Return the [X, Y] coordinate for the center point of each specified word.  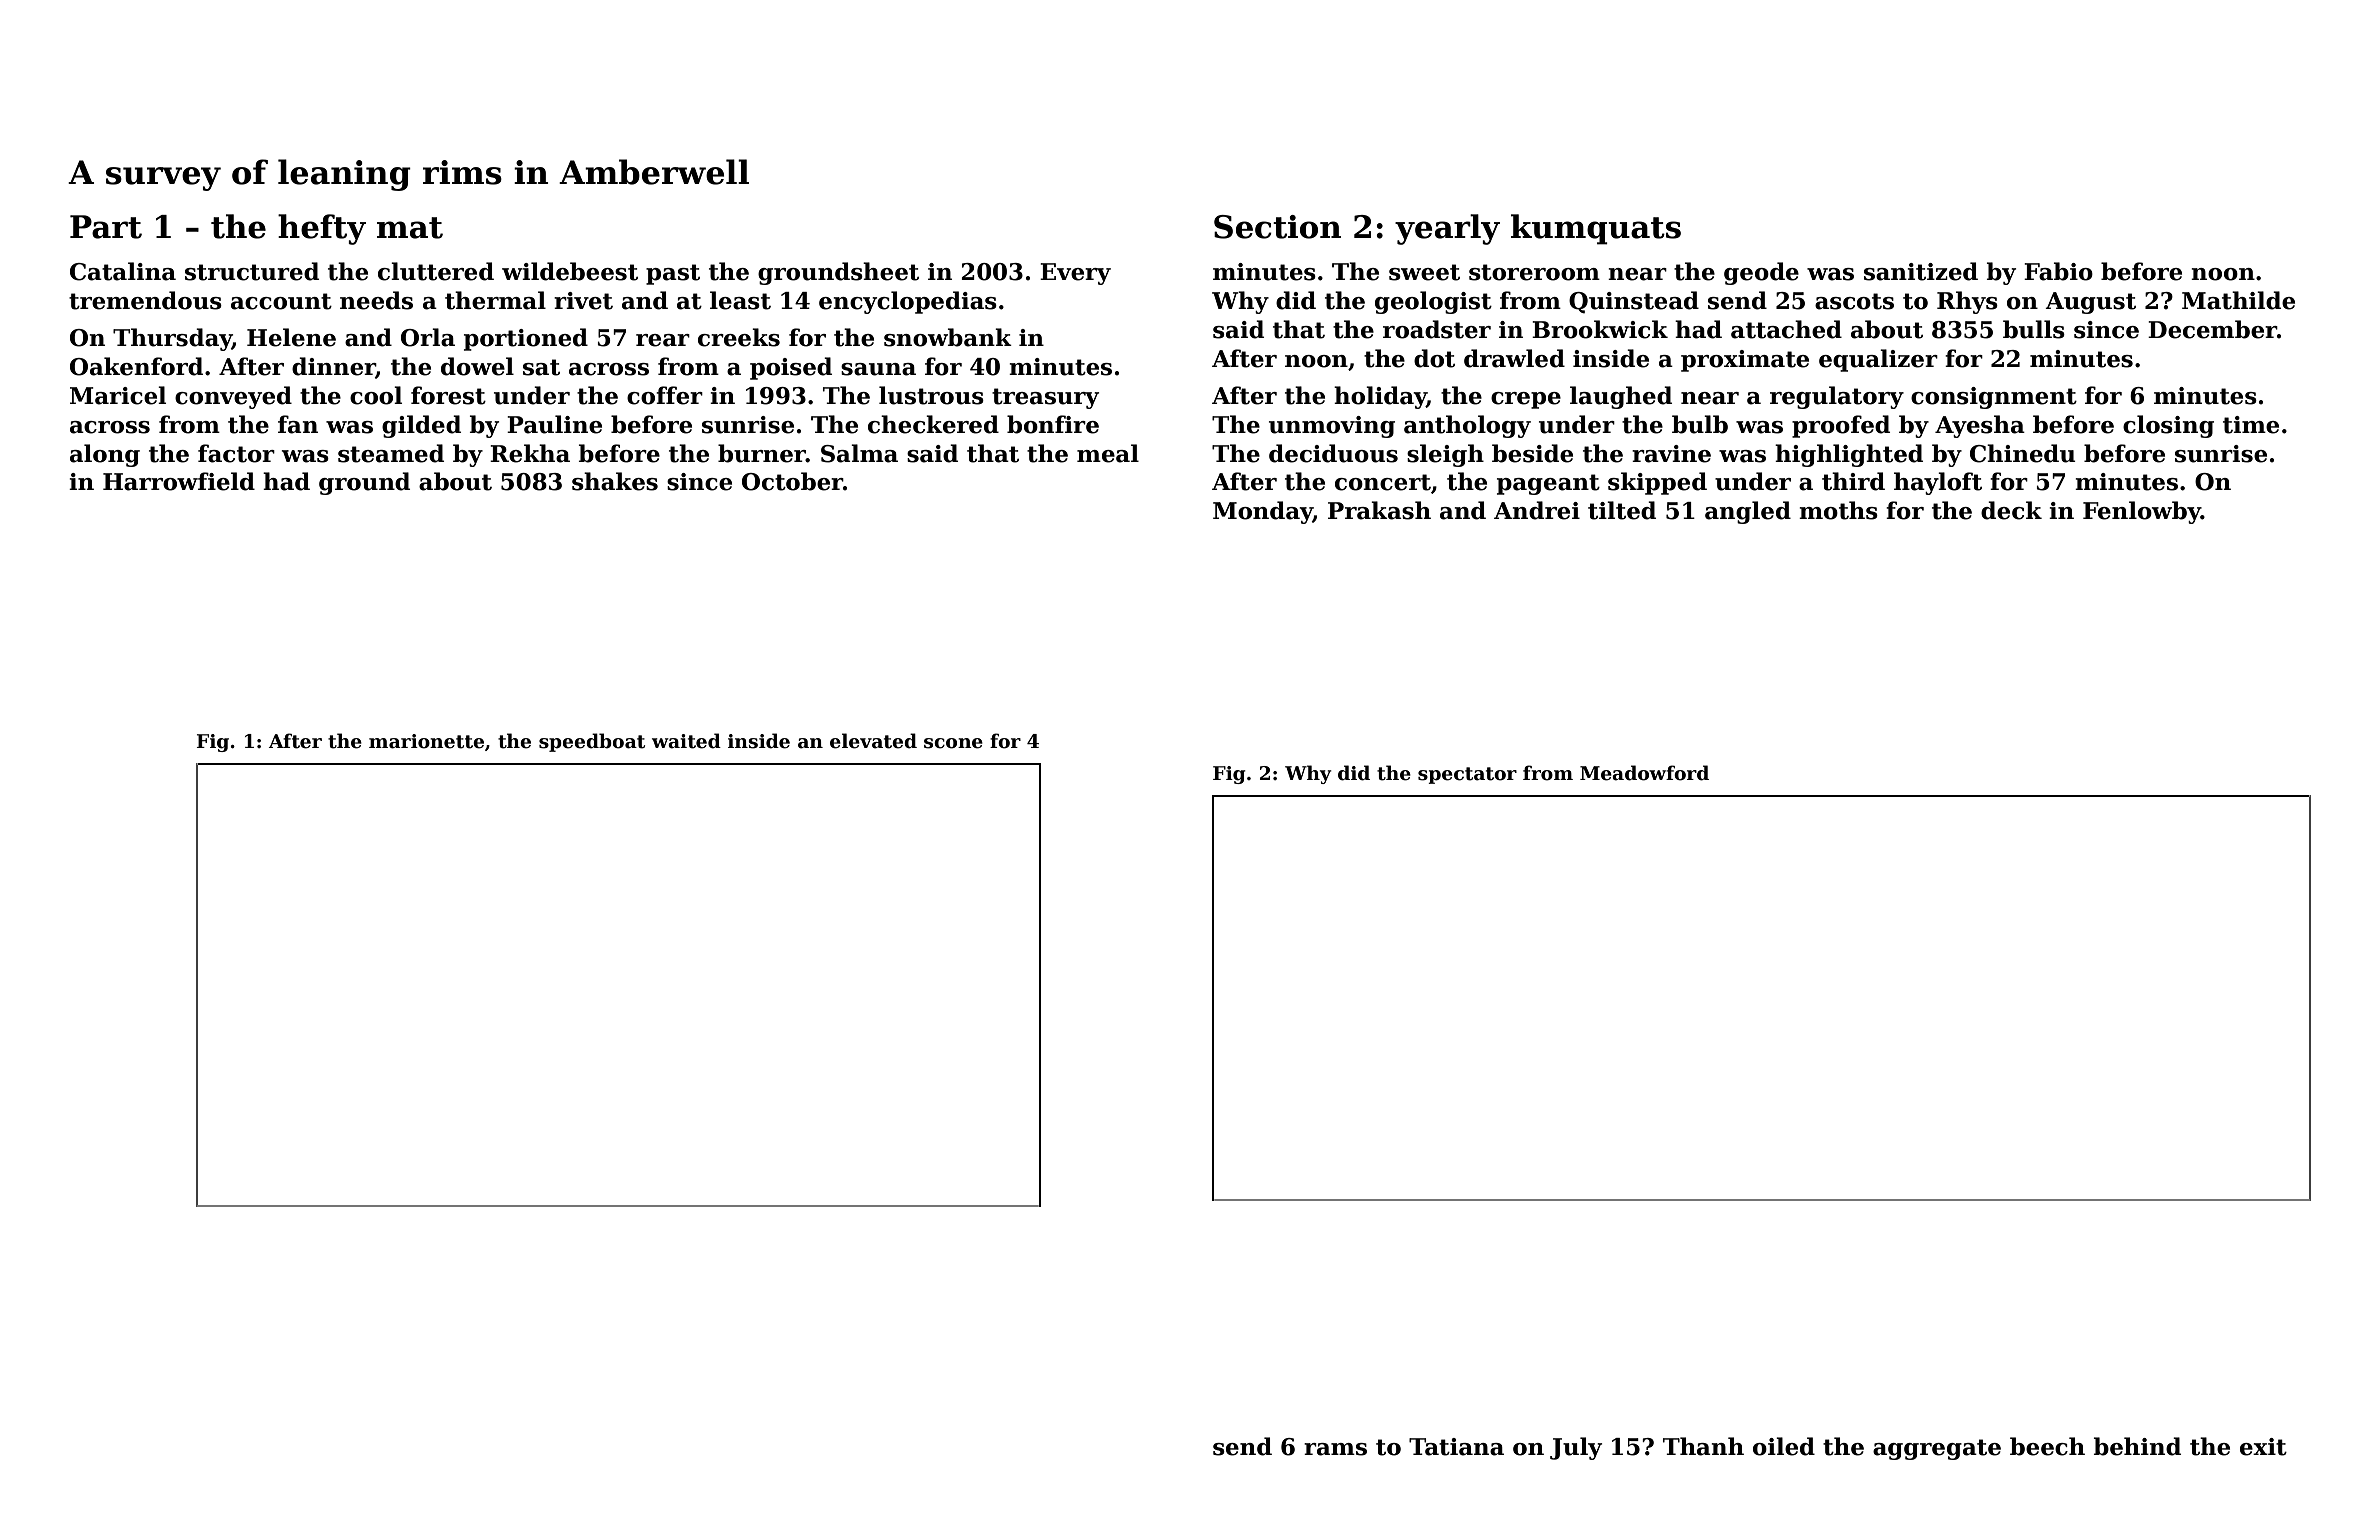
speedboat [592, 742]
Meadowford [1644, 773]
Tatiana [1456, 1447]
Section [1277, 227]
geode [1761, 273]
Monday [1263, 512]
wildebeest [570, 271]
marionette [426, 741]
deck [2011, 510]
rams [1335, 1449]
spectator [1467, 775]
